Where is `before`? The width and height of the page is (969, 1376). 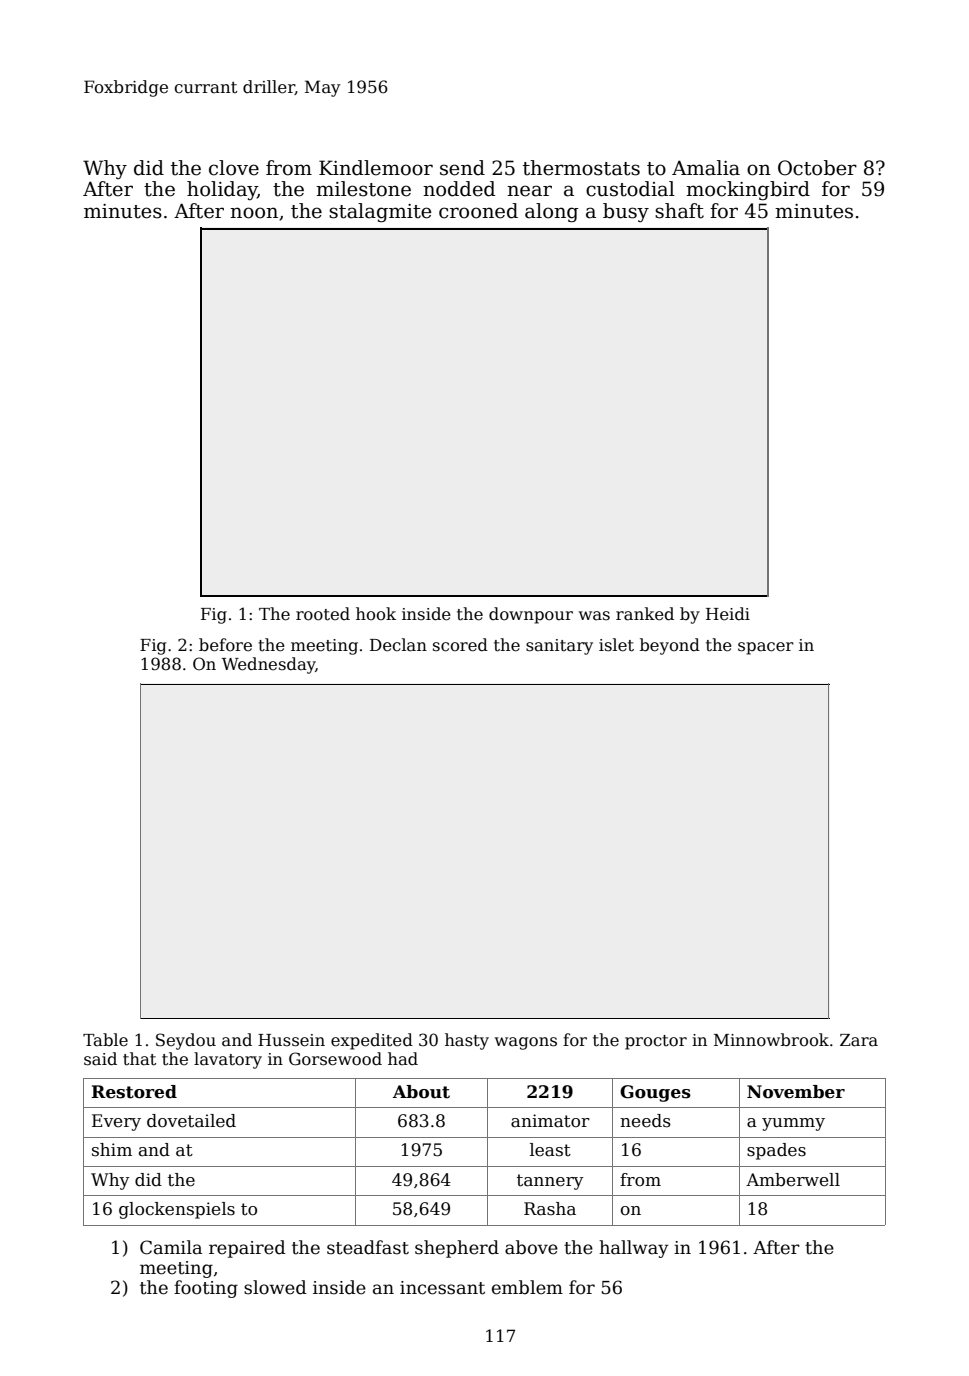
before is located at coordinates (225, 645).
